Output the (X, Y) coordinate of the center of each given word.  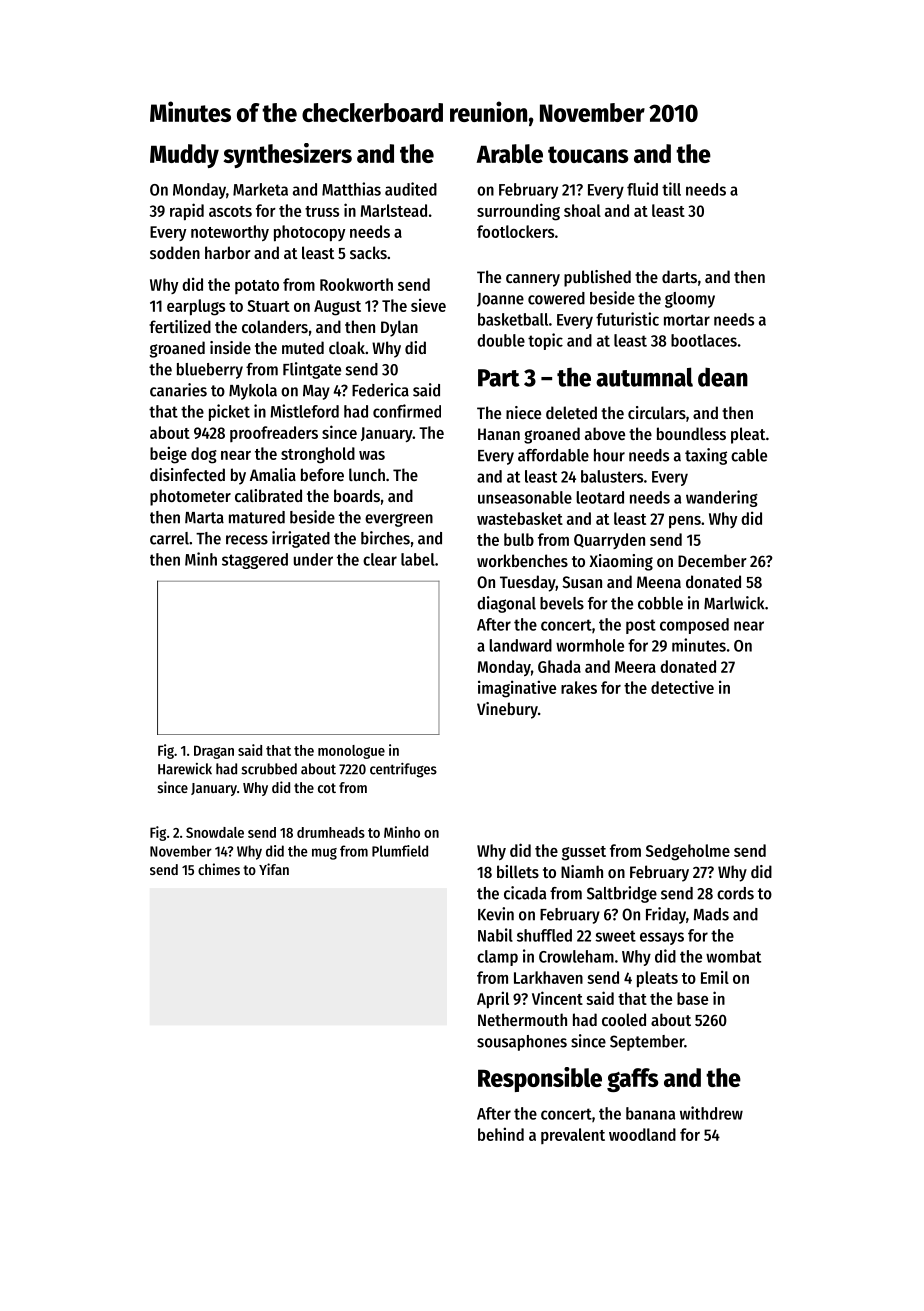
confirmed (407, 411)
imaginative (517, 689)
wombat (733, 956)
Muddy (184, 156)
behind (501, 1134)
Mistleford (305, 411)
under (313, 559)
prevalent (573, 1136)
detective (682, 687)
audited (411, 189)
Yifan (274, 869)
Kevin (496, 914)
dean (723, 377)
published (597, 278)
